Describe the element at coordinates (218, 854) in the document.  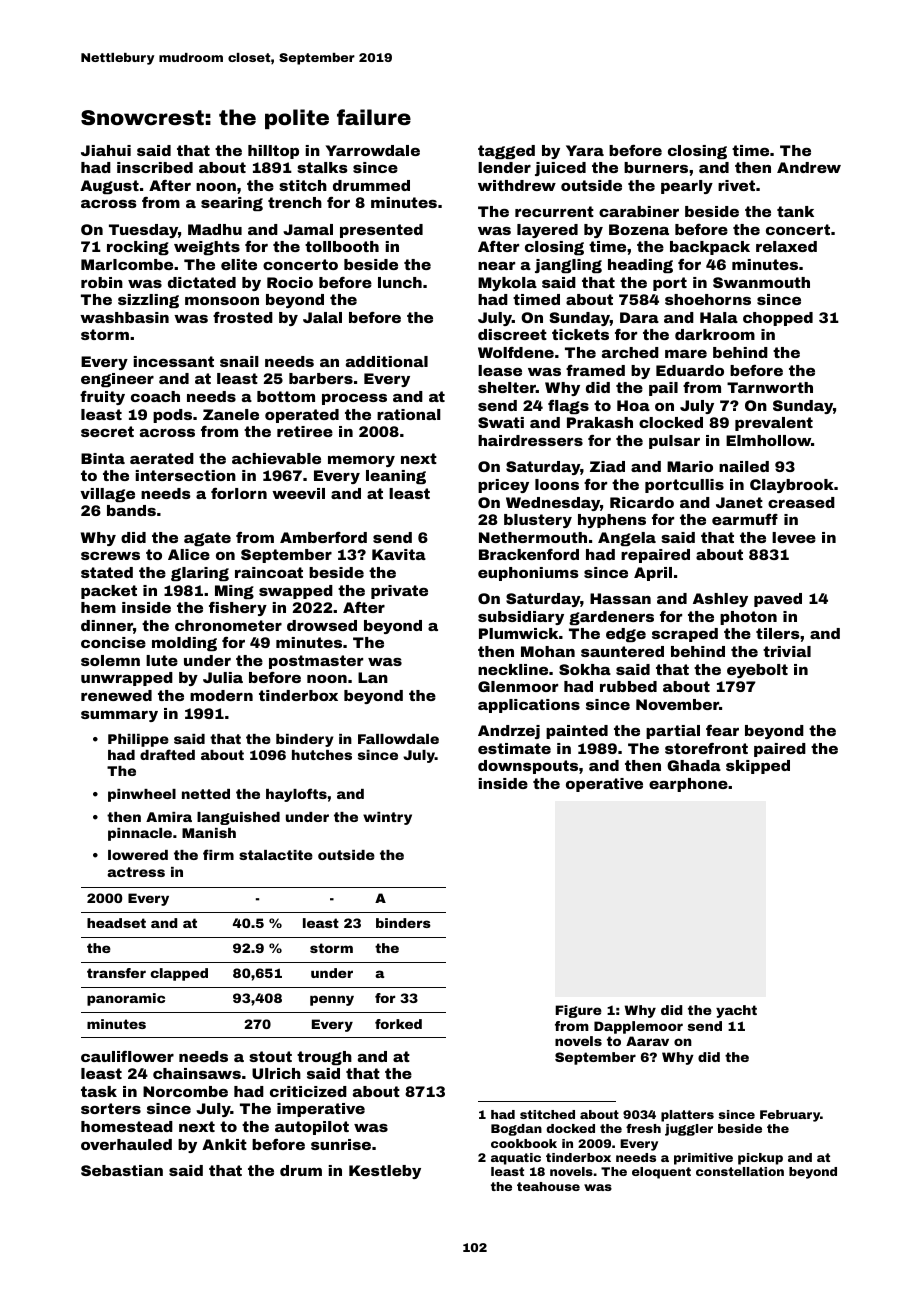
I see `firm` at that location.
